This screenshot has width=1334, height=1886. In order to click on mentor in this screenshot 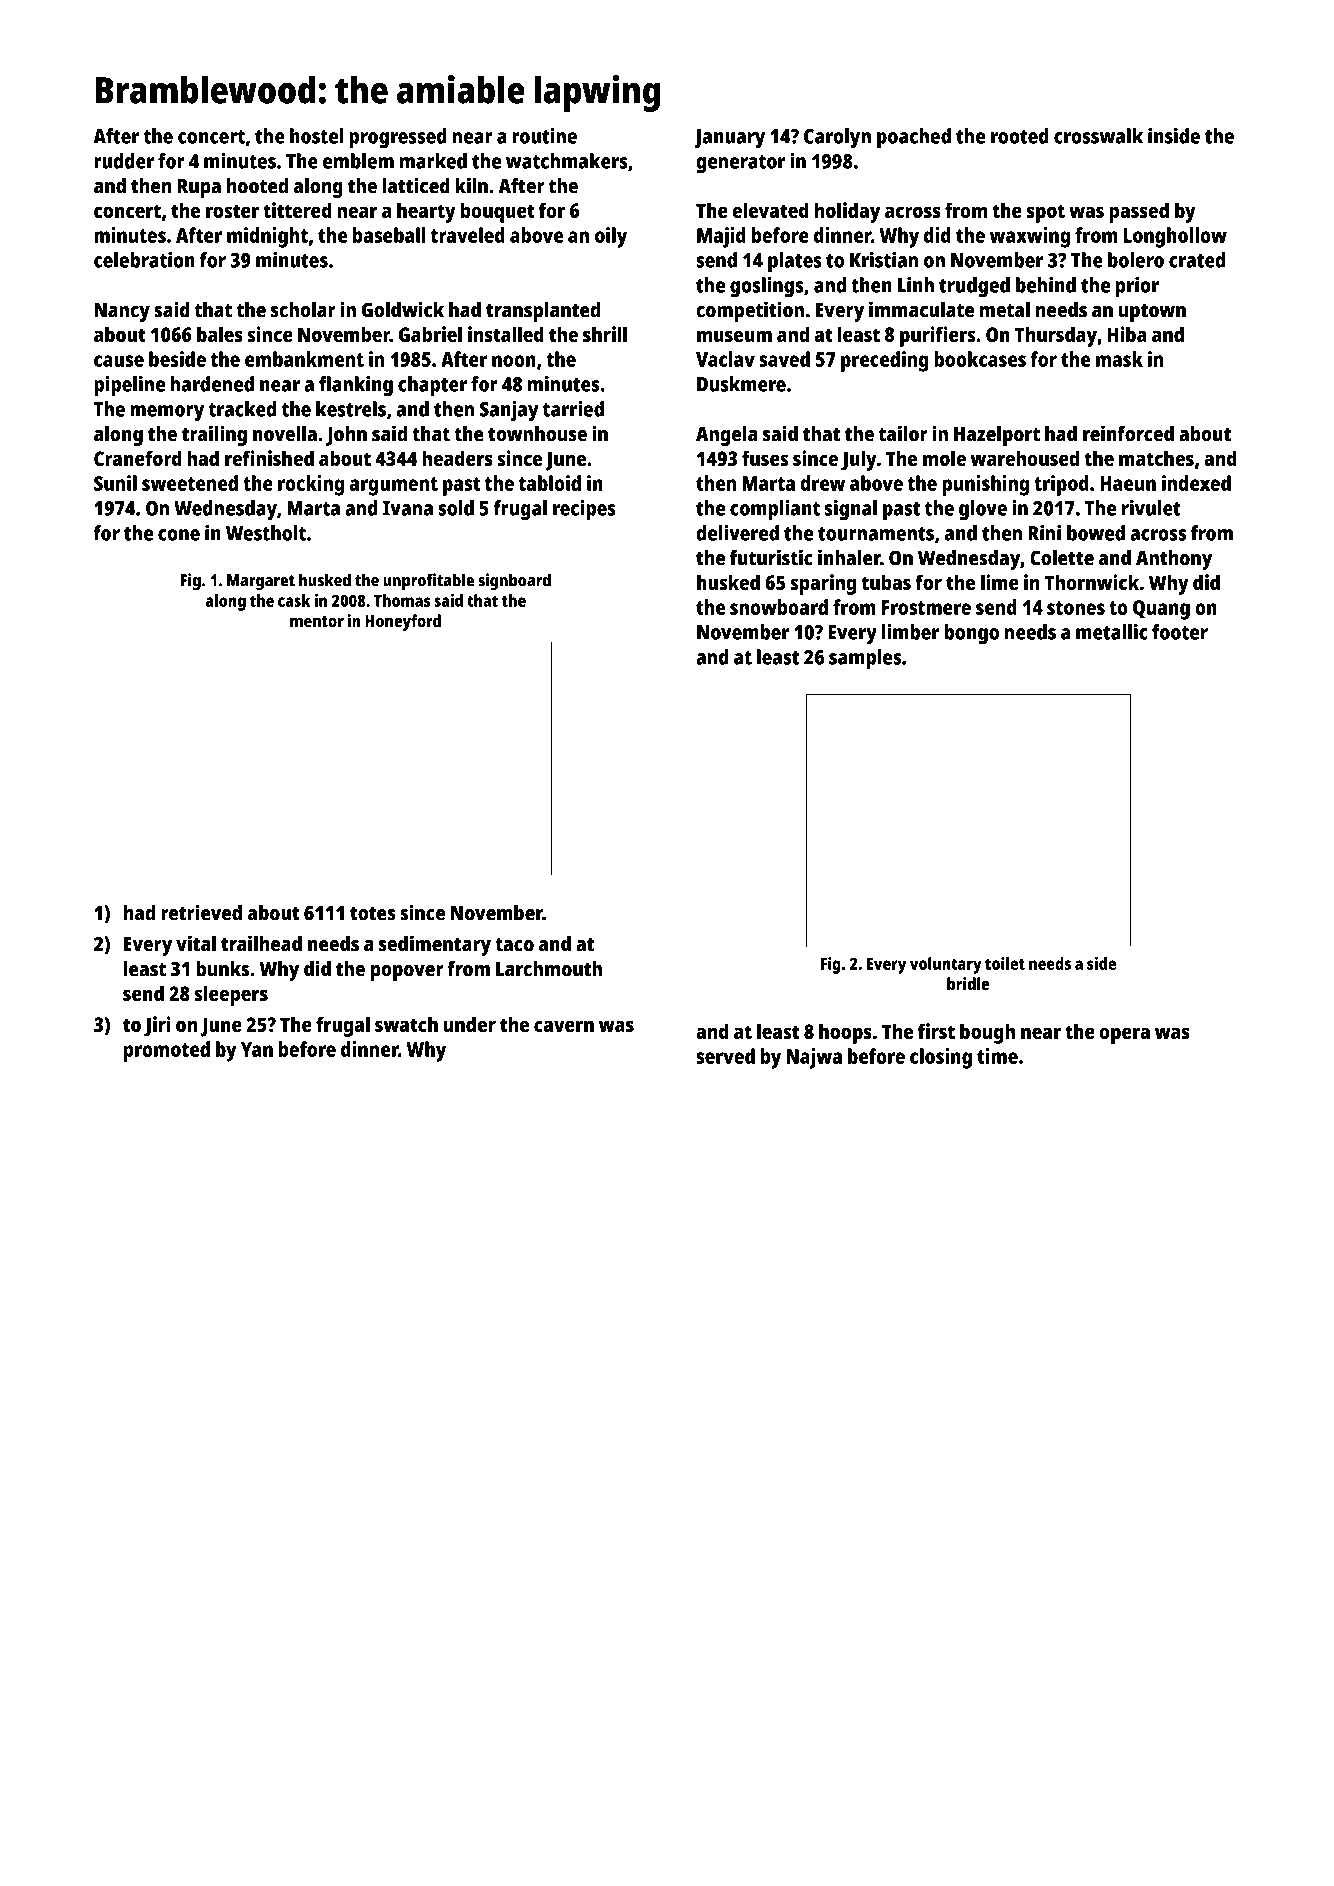, I will do `click(317, 621)`.
